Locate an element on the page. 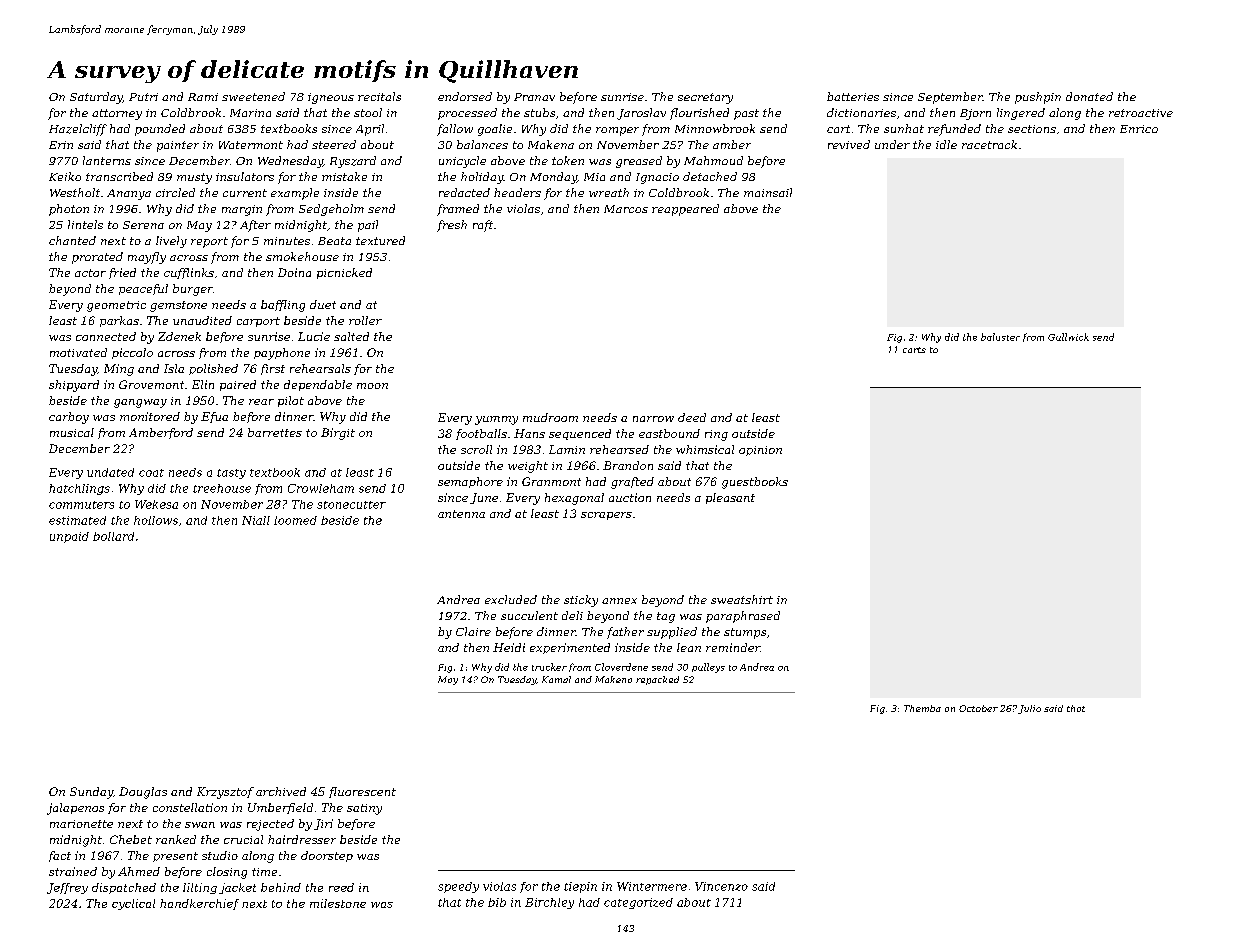  Julio is located at coordinates (1029, 709).
